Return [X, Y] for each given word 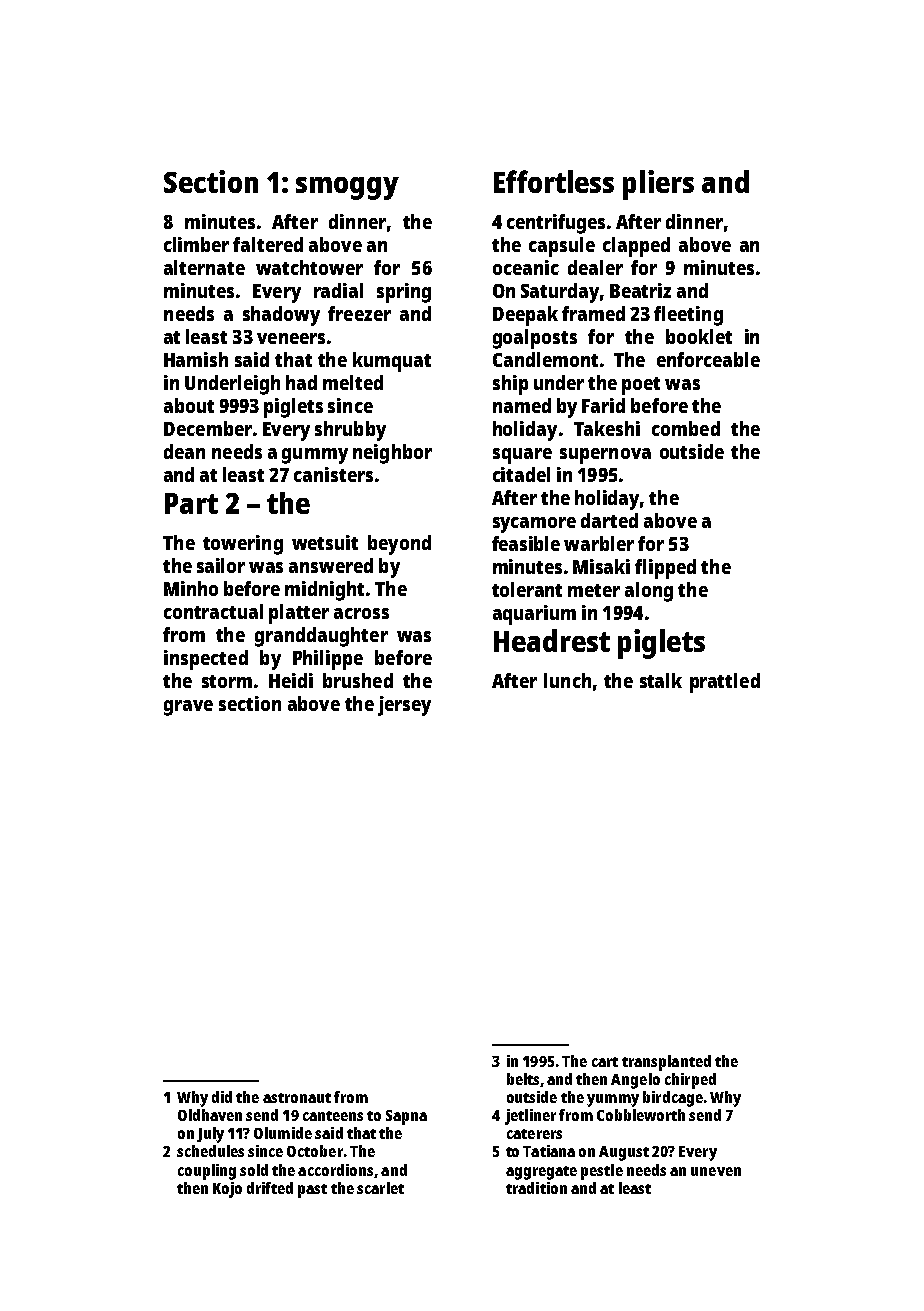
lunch [567, 680]
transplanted [666, 1063]
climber [196, 244]
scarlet [380, 1188]
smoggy [347, 188]
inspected [206, 660]
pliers [658, 185]
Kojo [227, 1190]
